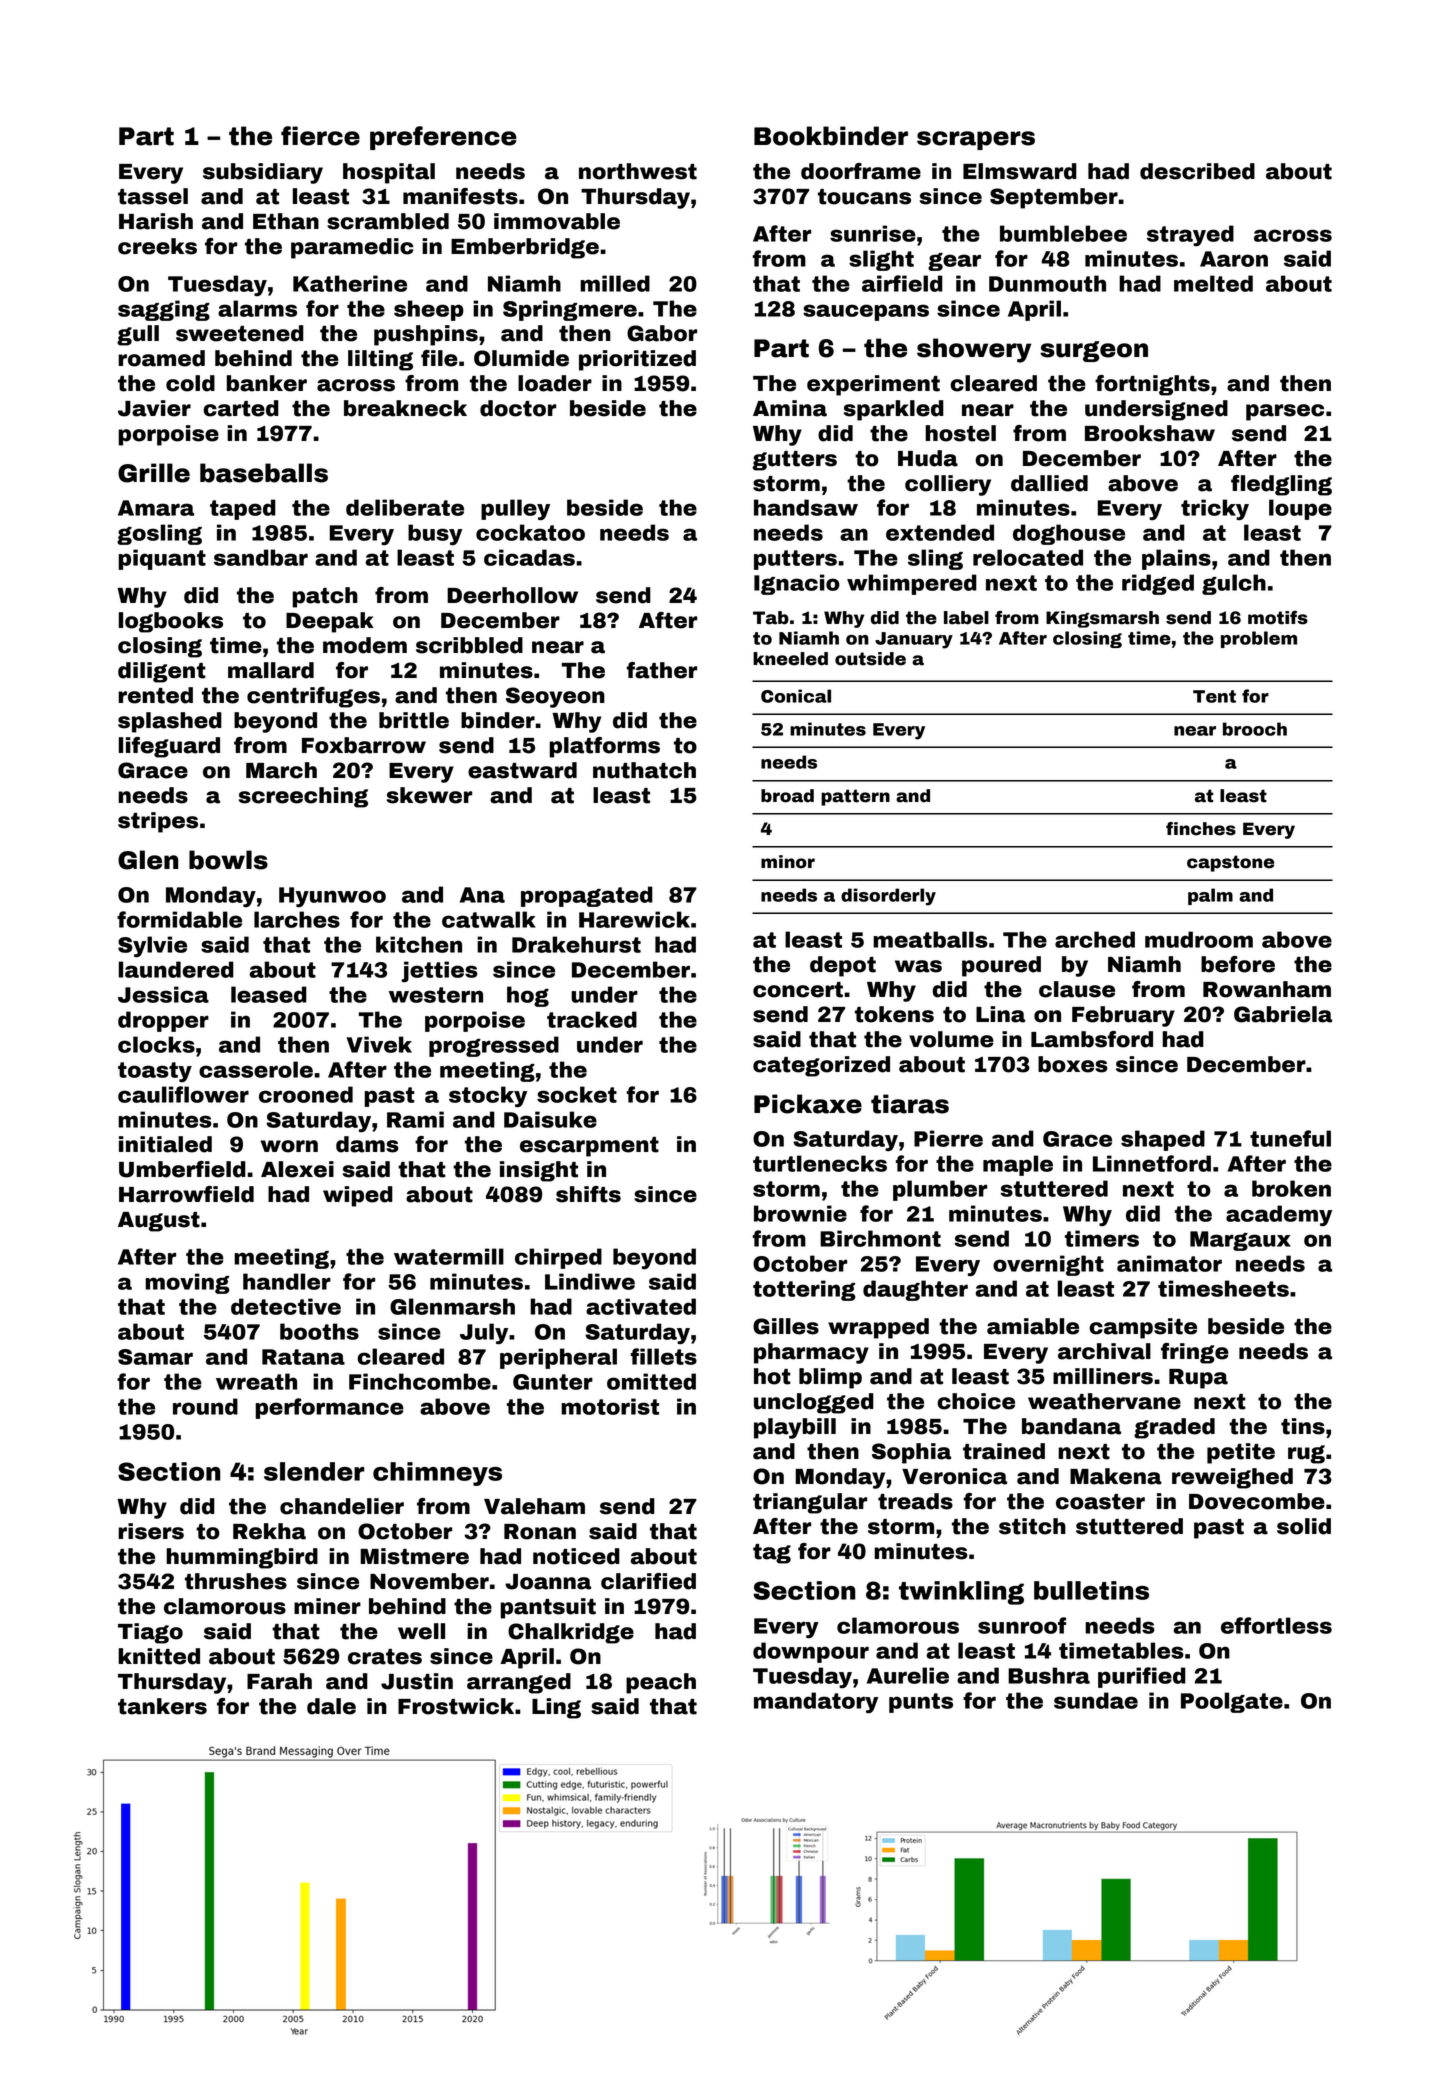  What do you see at coordinates (1197, 171) in the screenshot?
I see `described` at bounding box center [1197, 171].
